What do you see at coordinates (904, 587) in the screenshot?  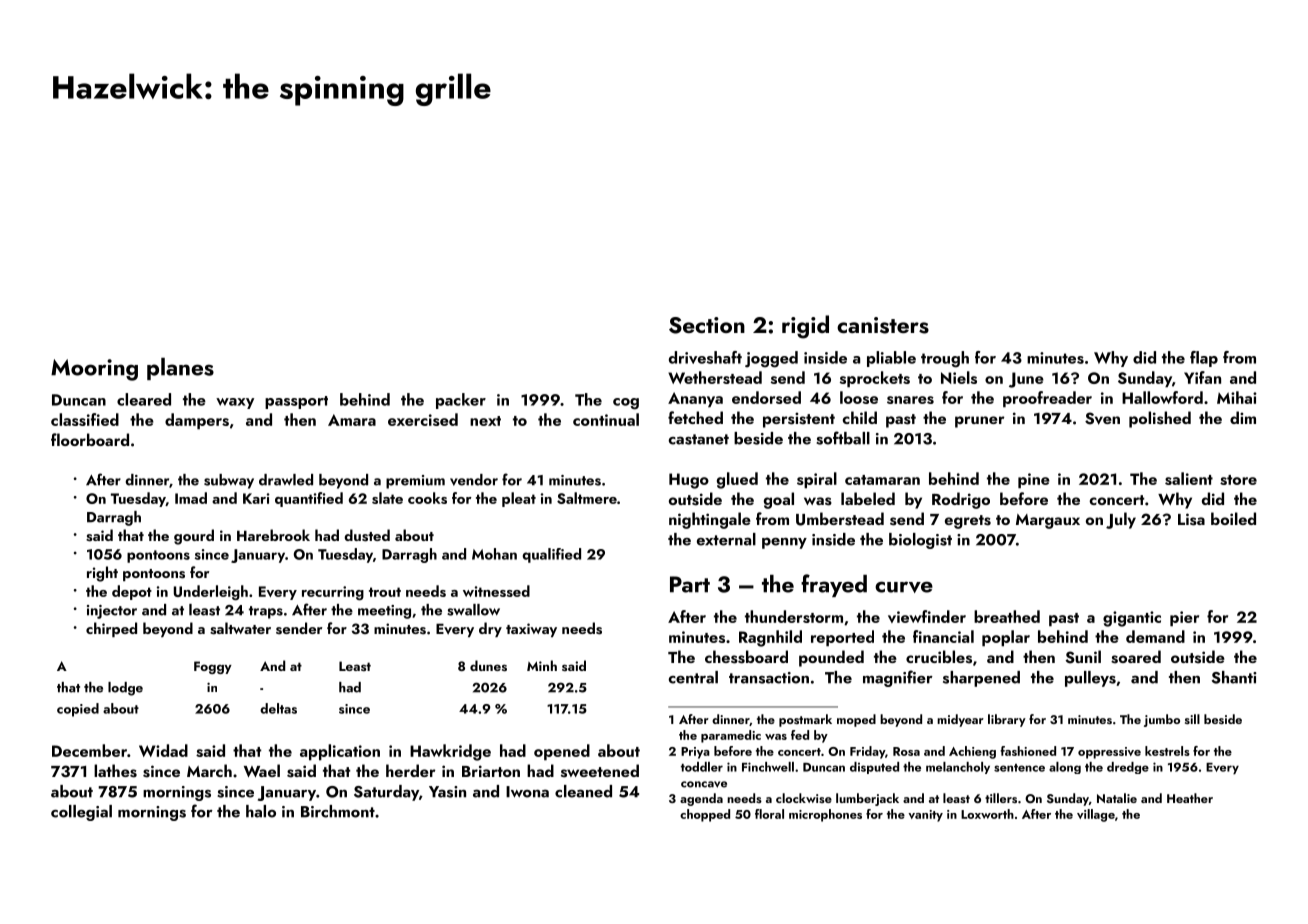 I see `curve` at bounding box center [904, 587].
